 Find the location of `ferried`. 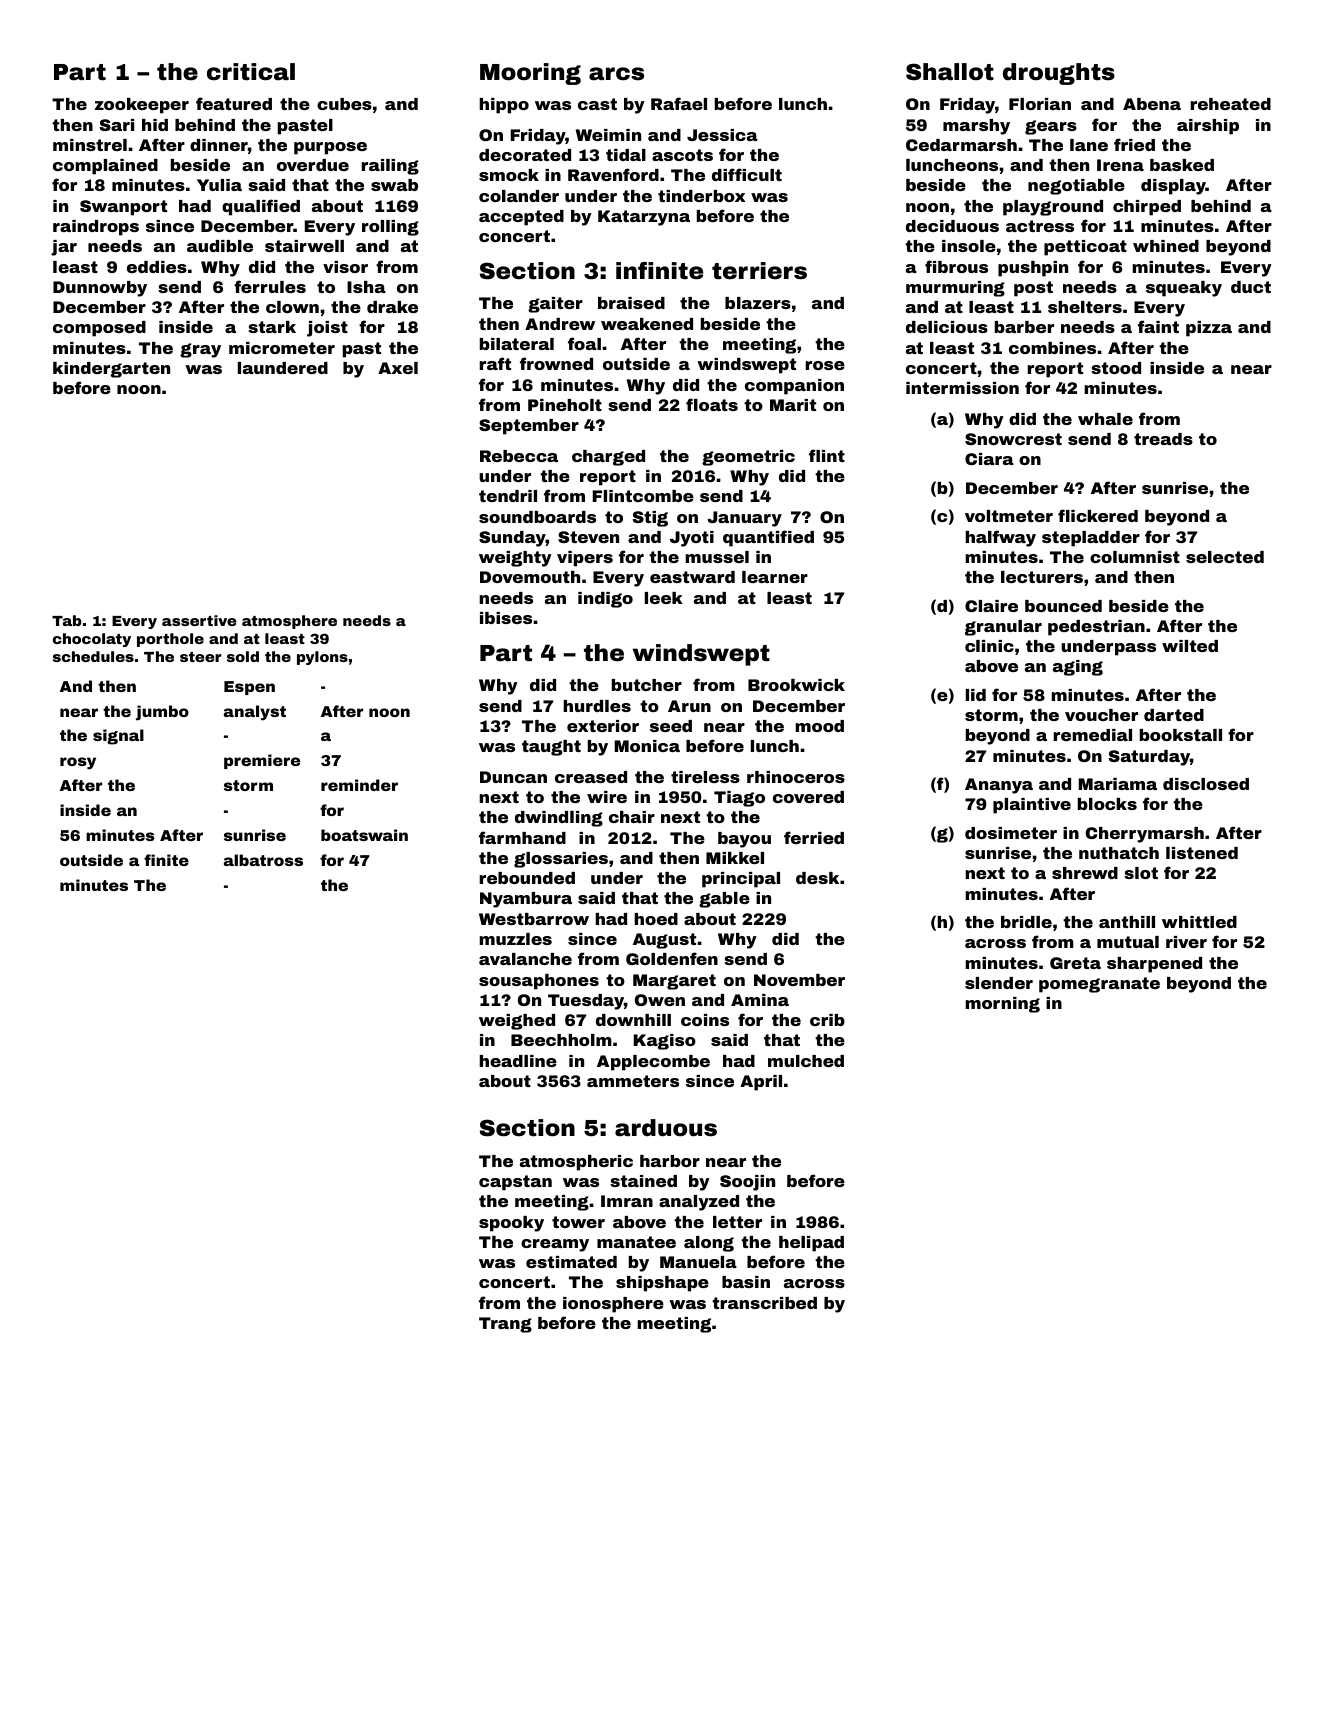

ferried is located at coordinates (814, 837).
